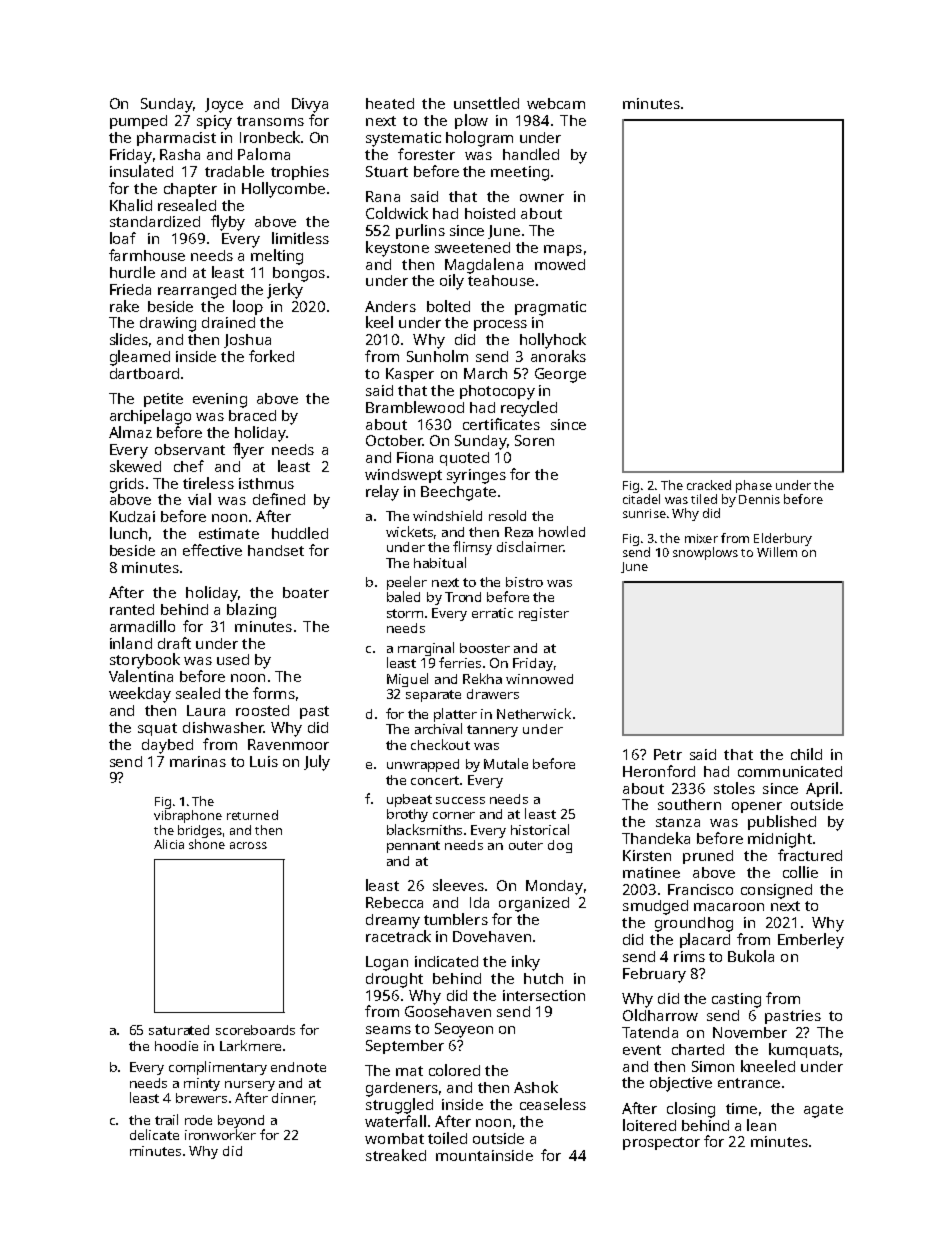  I want to click on owner, so click(542, 198).
